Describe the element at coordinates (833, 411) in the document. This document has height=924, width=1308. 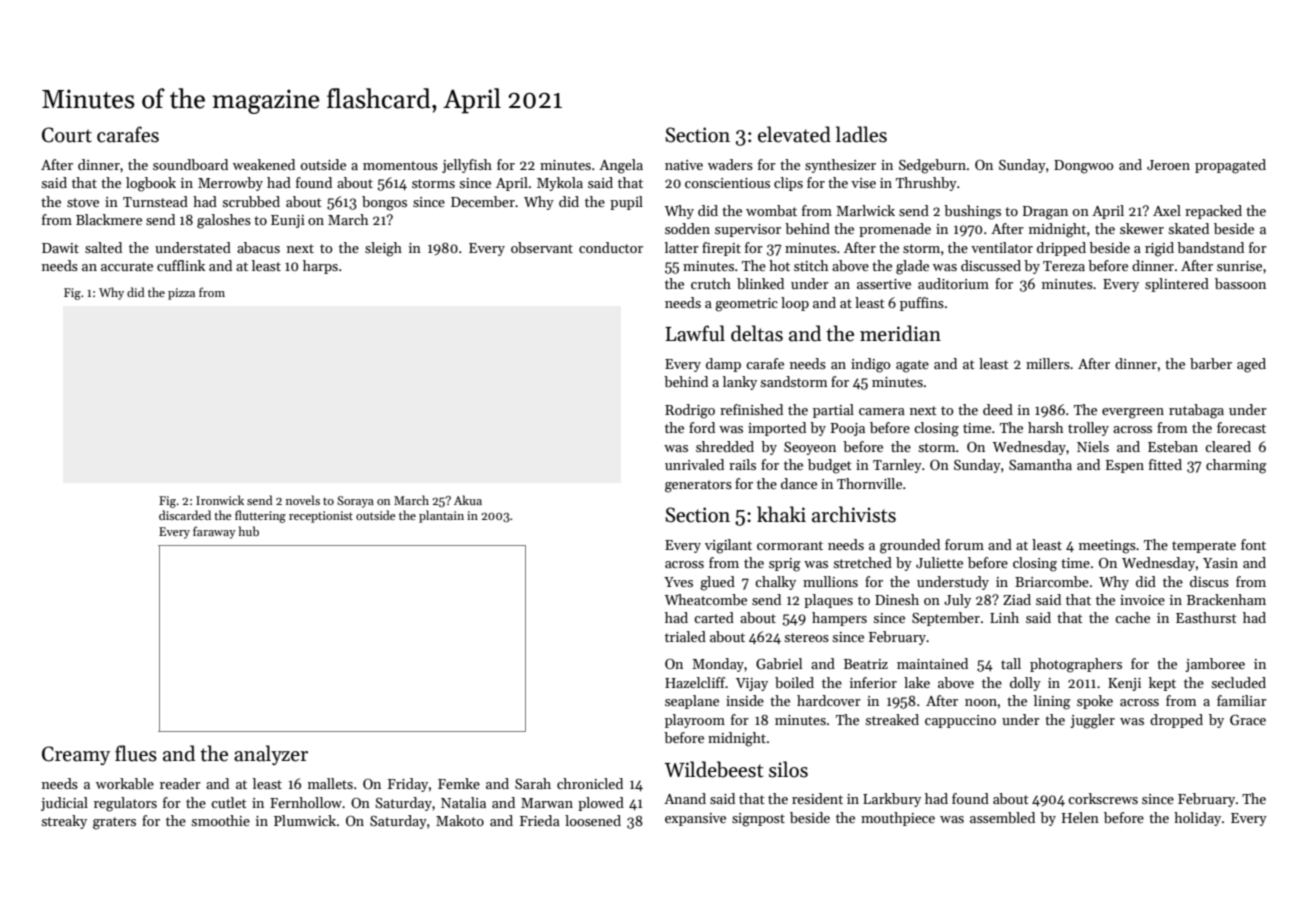
I see `partial` at that location.
